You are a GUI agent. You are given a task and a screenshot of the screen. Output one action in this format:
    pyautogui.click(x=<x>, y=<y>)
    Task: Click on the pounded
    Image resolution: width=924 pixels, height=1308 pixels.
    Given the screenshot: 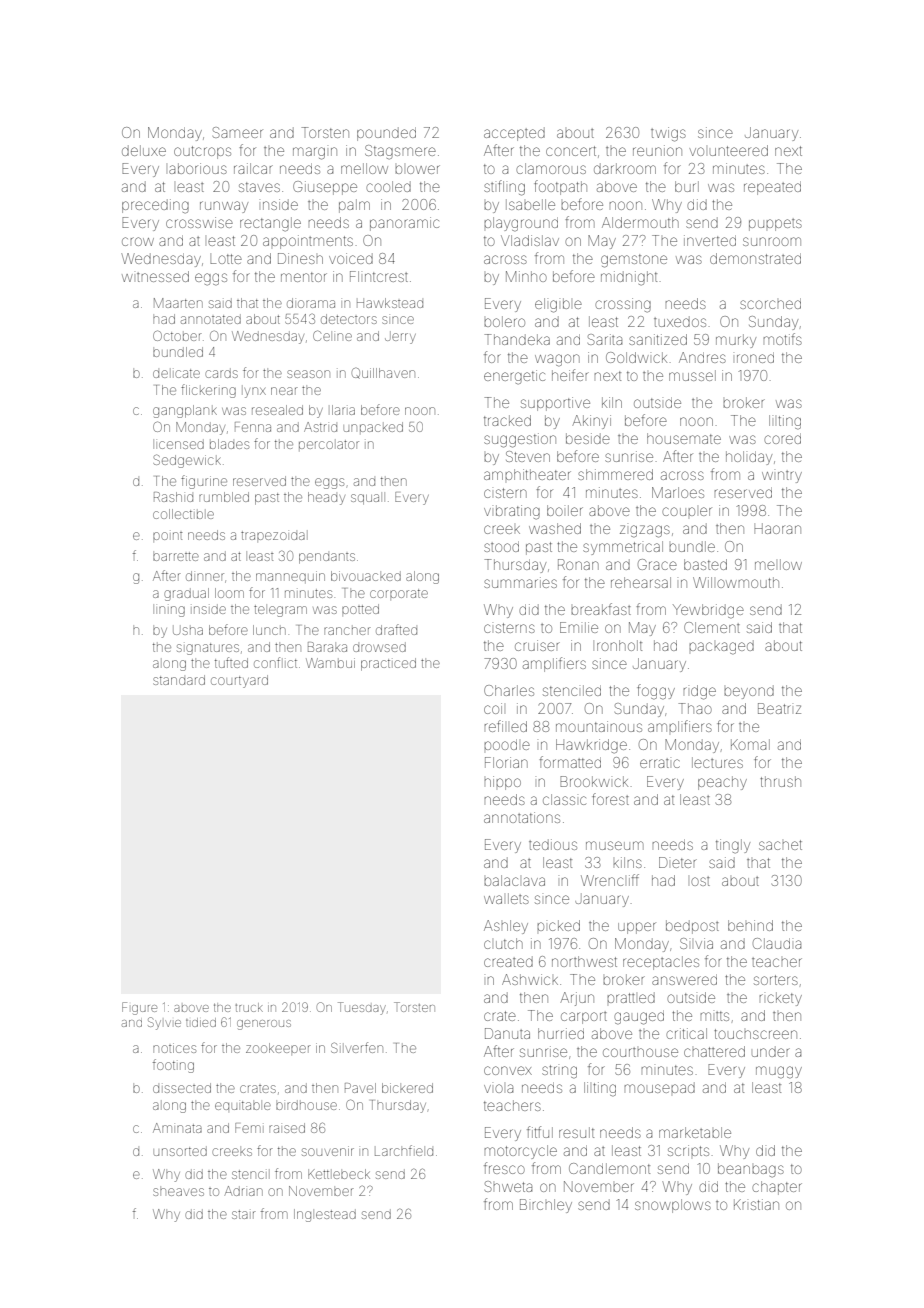 What is the action you would take?
    pyautogui.click(x=386, y=134)
